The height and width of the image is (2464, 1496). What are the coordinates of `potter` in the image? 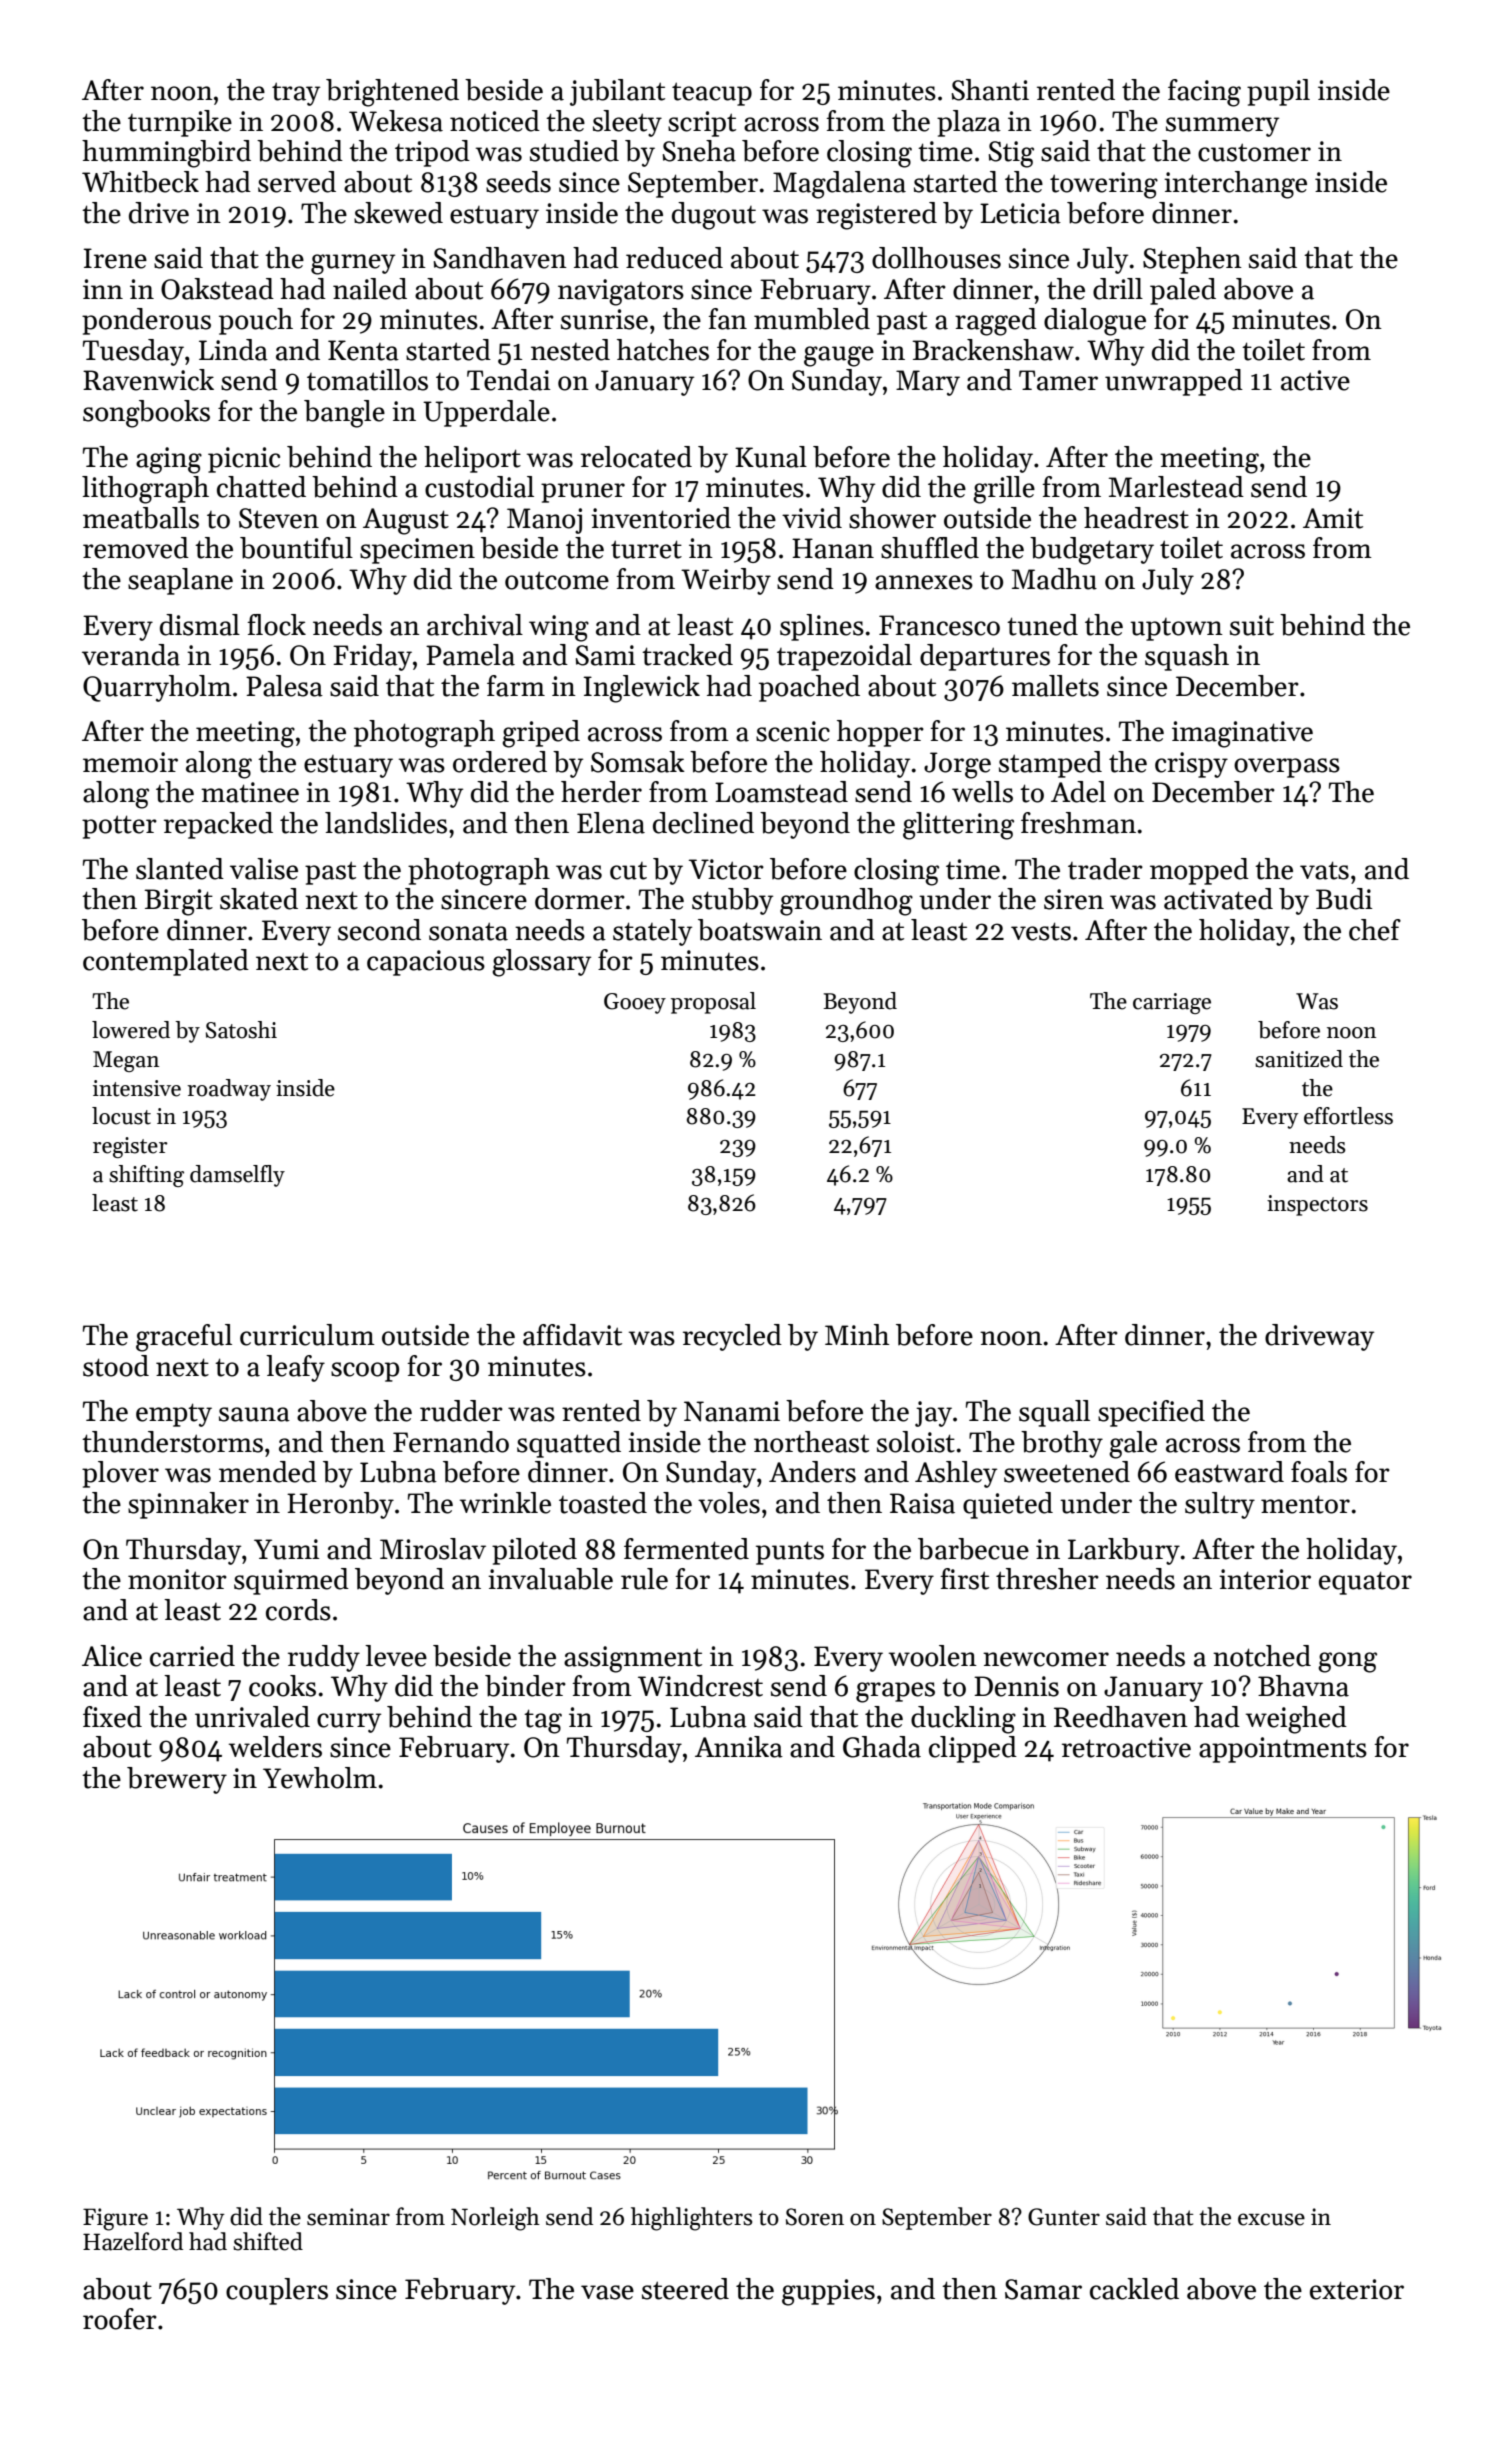 It's located at (119, 827).
